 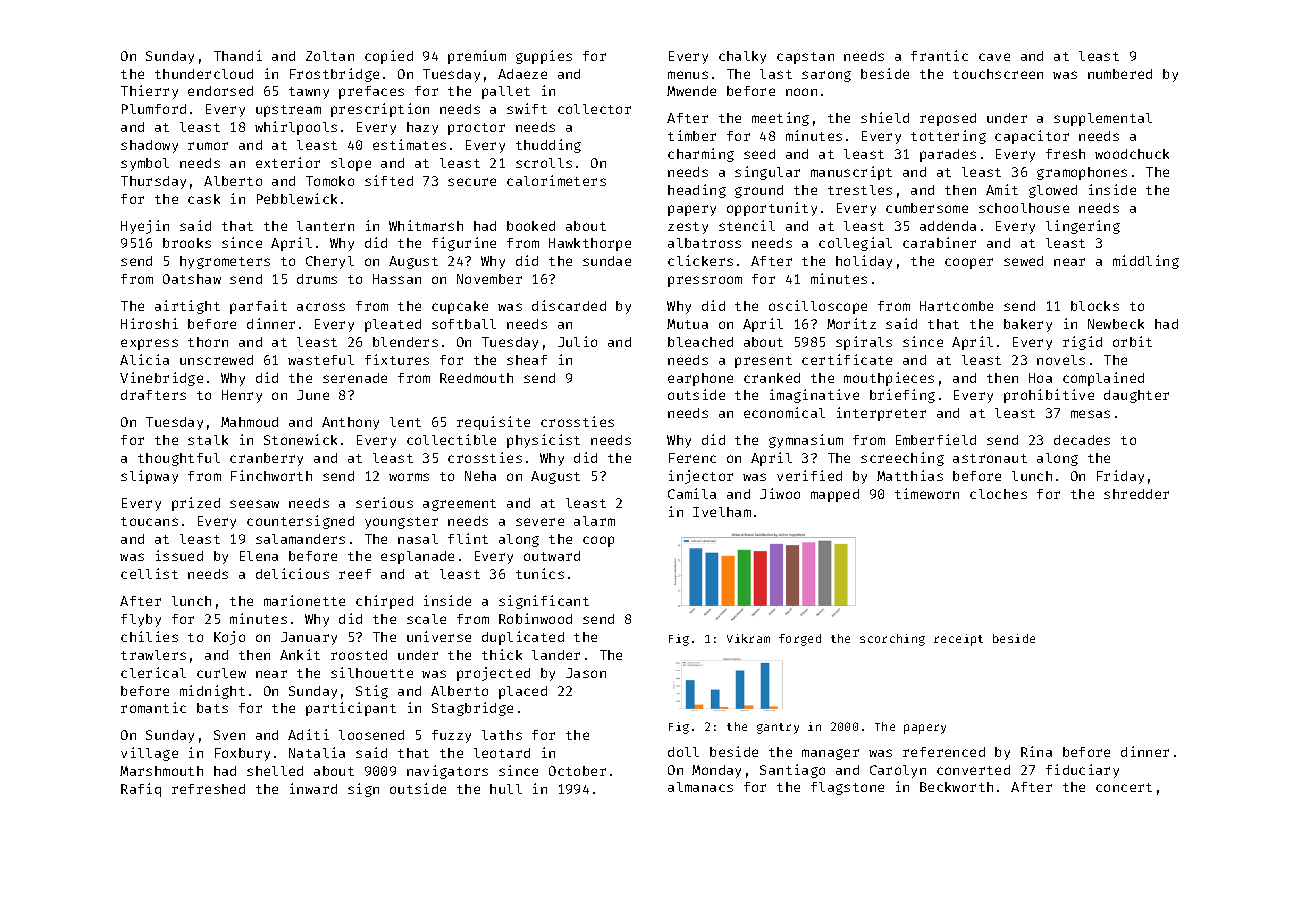 What do you see at coordinates (308, 734) in the screenshot?
I see `Aditi` at bounding box center [308, 734].
